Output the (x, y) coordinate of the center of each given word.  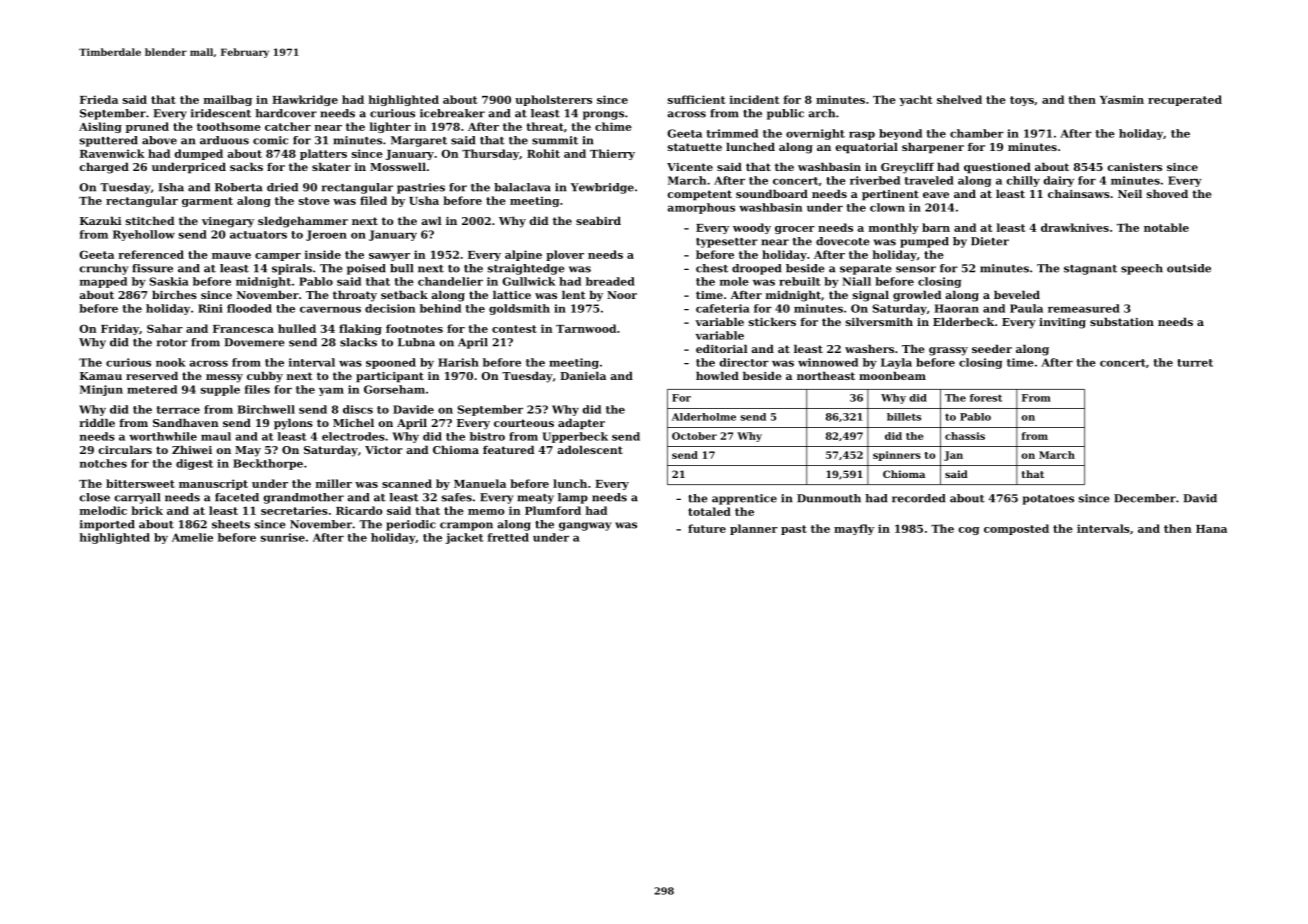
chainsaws (1079, 193)
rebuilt (800, 281)
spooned (391, 363)
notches (103, 463)
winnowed (828, 362)
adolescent (590, 449)
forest (986, 398)
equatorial (867, 148)
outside (1189, 268)
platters (323, 154)
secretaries (294, 510)
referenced (151, 254)
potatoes (1048, 500)
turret (1195, 363)
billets (904, 417)
